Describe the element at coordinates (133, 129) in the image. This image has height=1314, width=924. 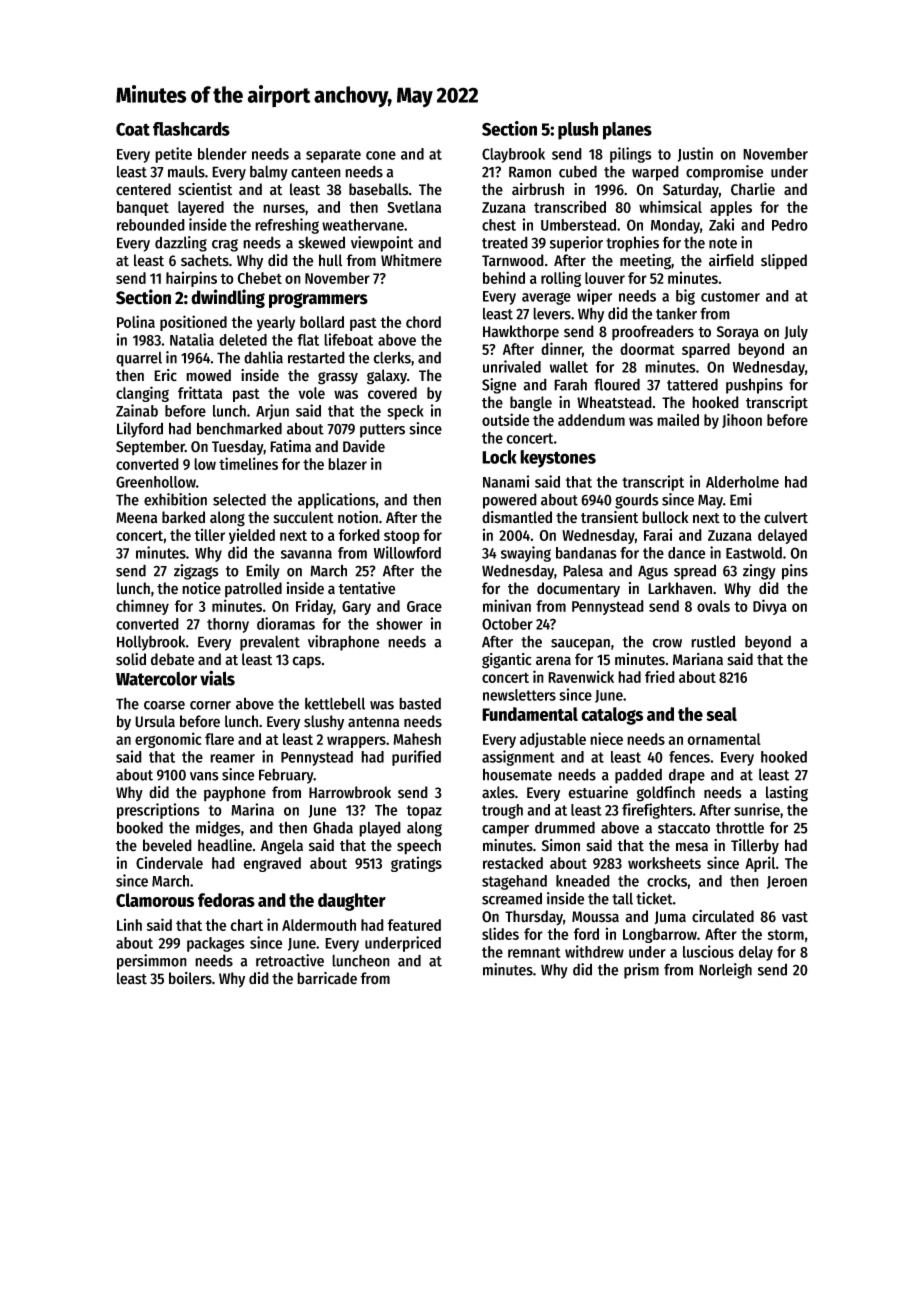
I see `Coat` at that location.
